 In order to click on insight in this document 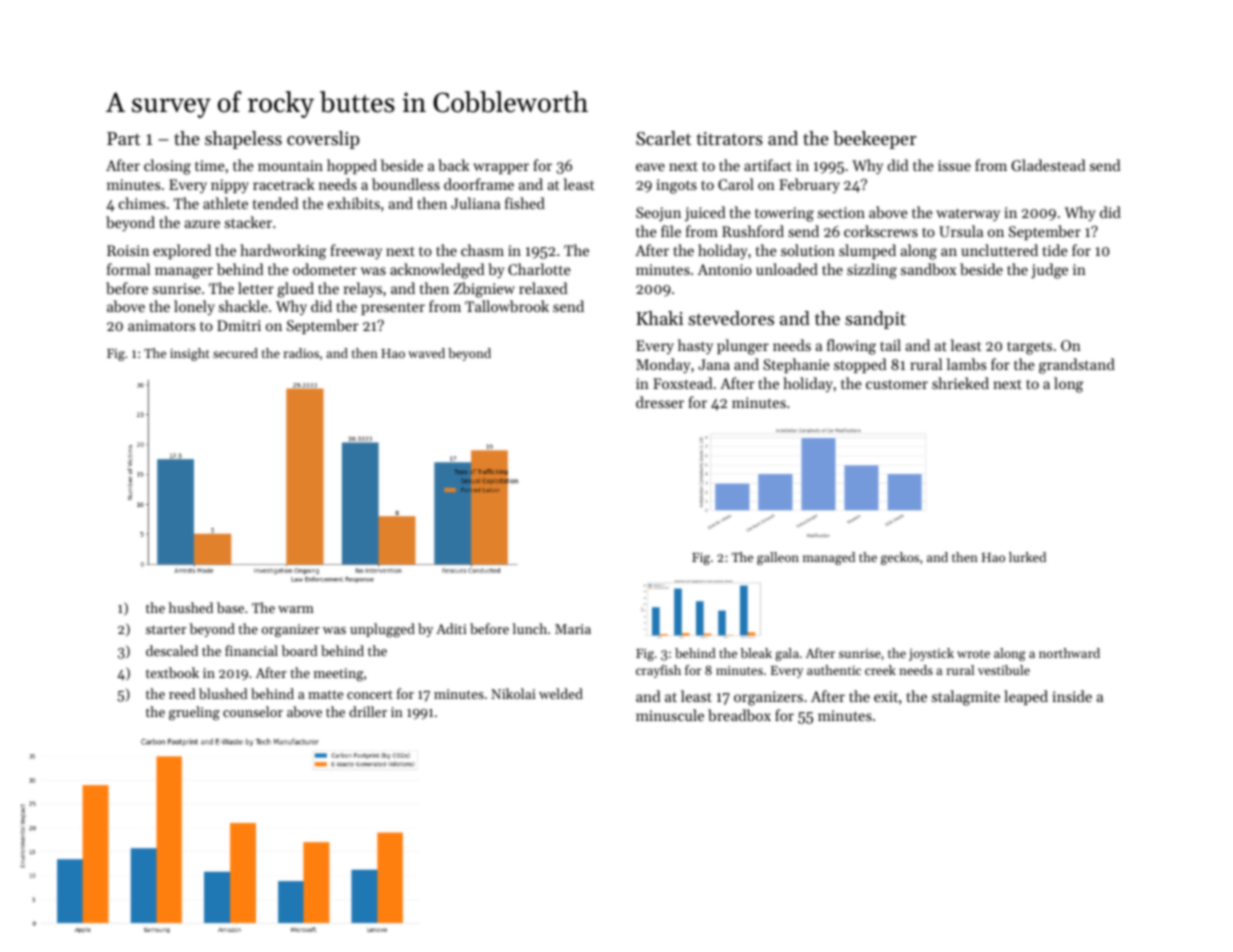, I will do `click(190, 354)`.
